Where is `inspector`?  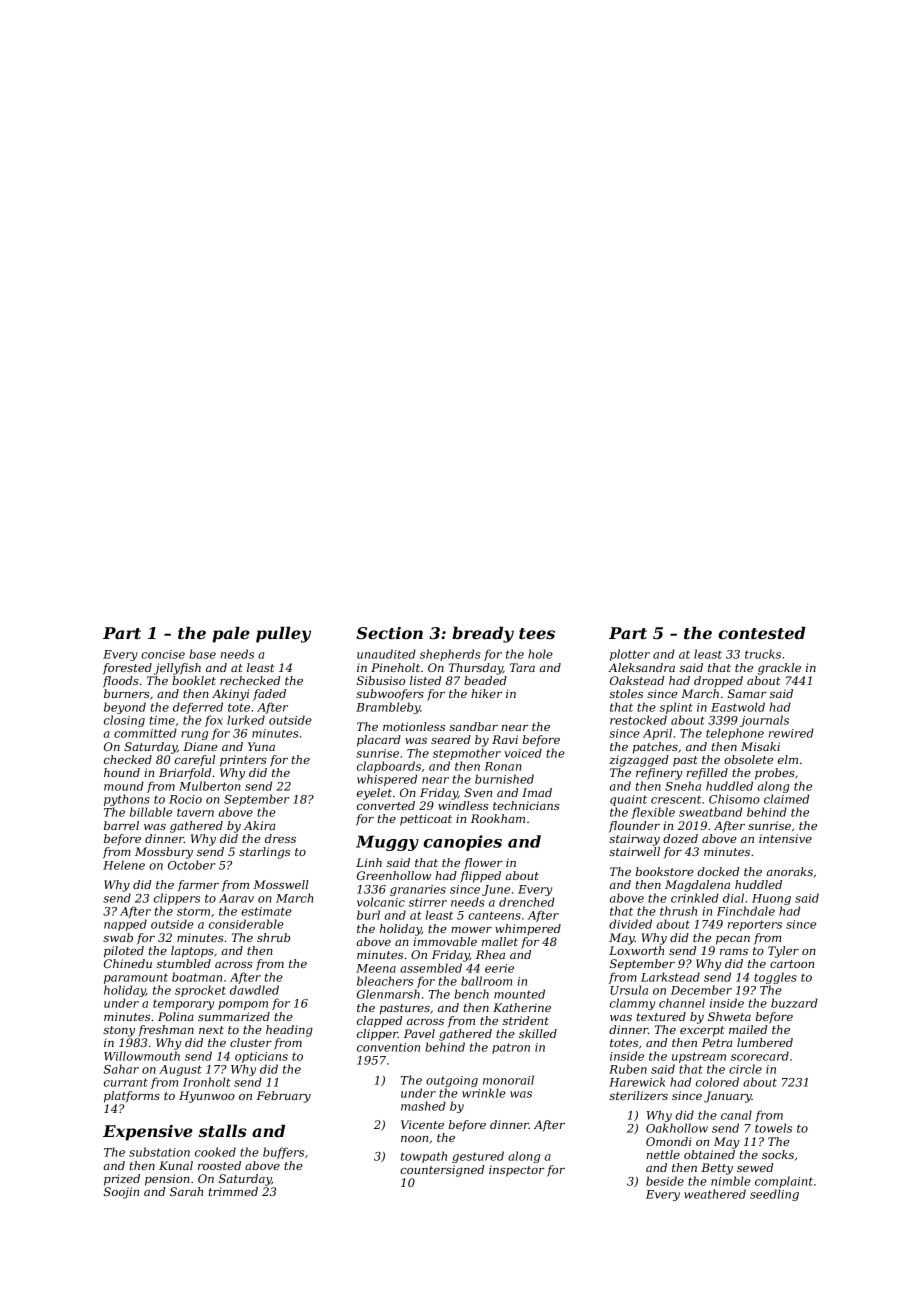
inspector is located at coordinates (516, 1171).
